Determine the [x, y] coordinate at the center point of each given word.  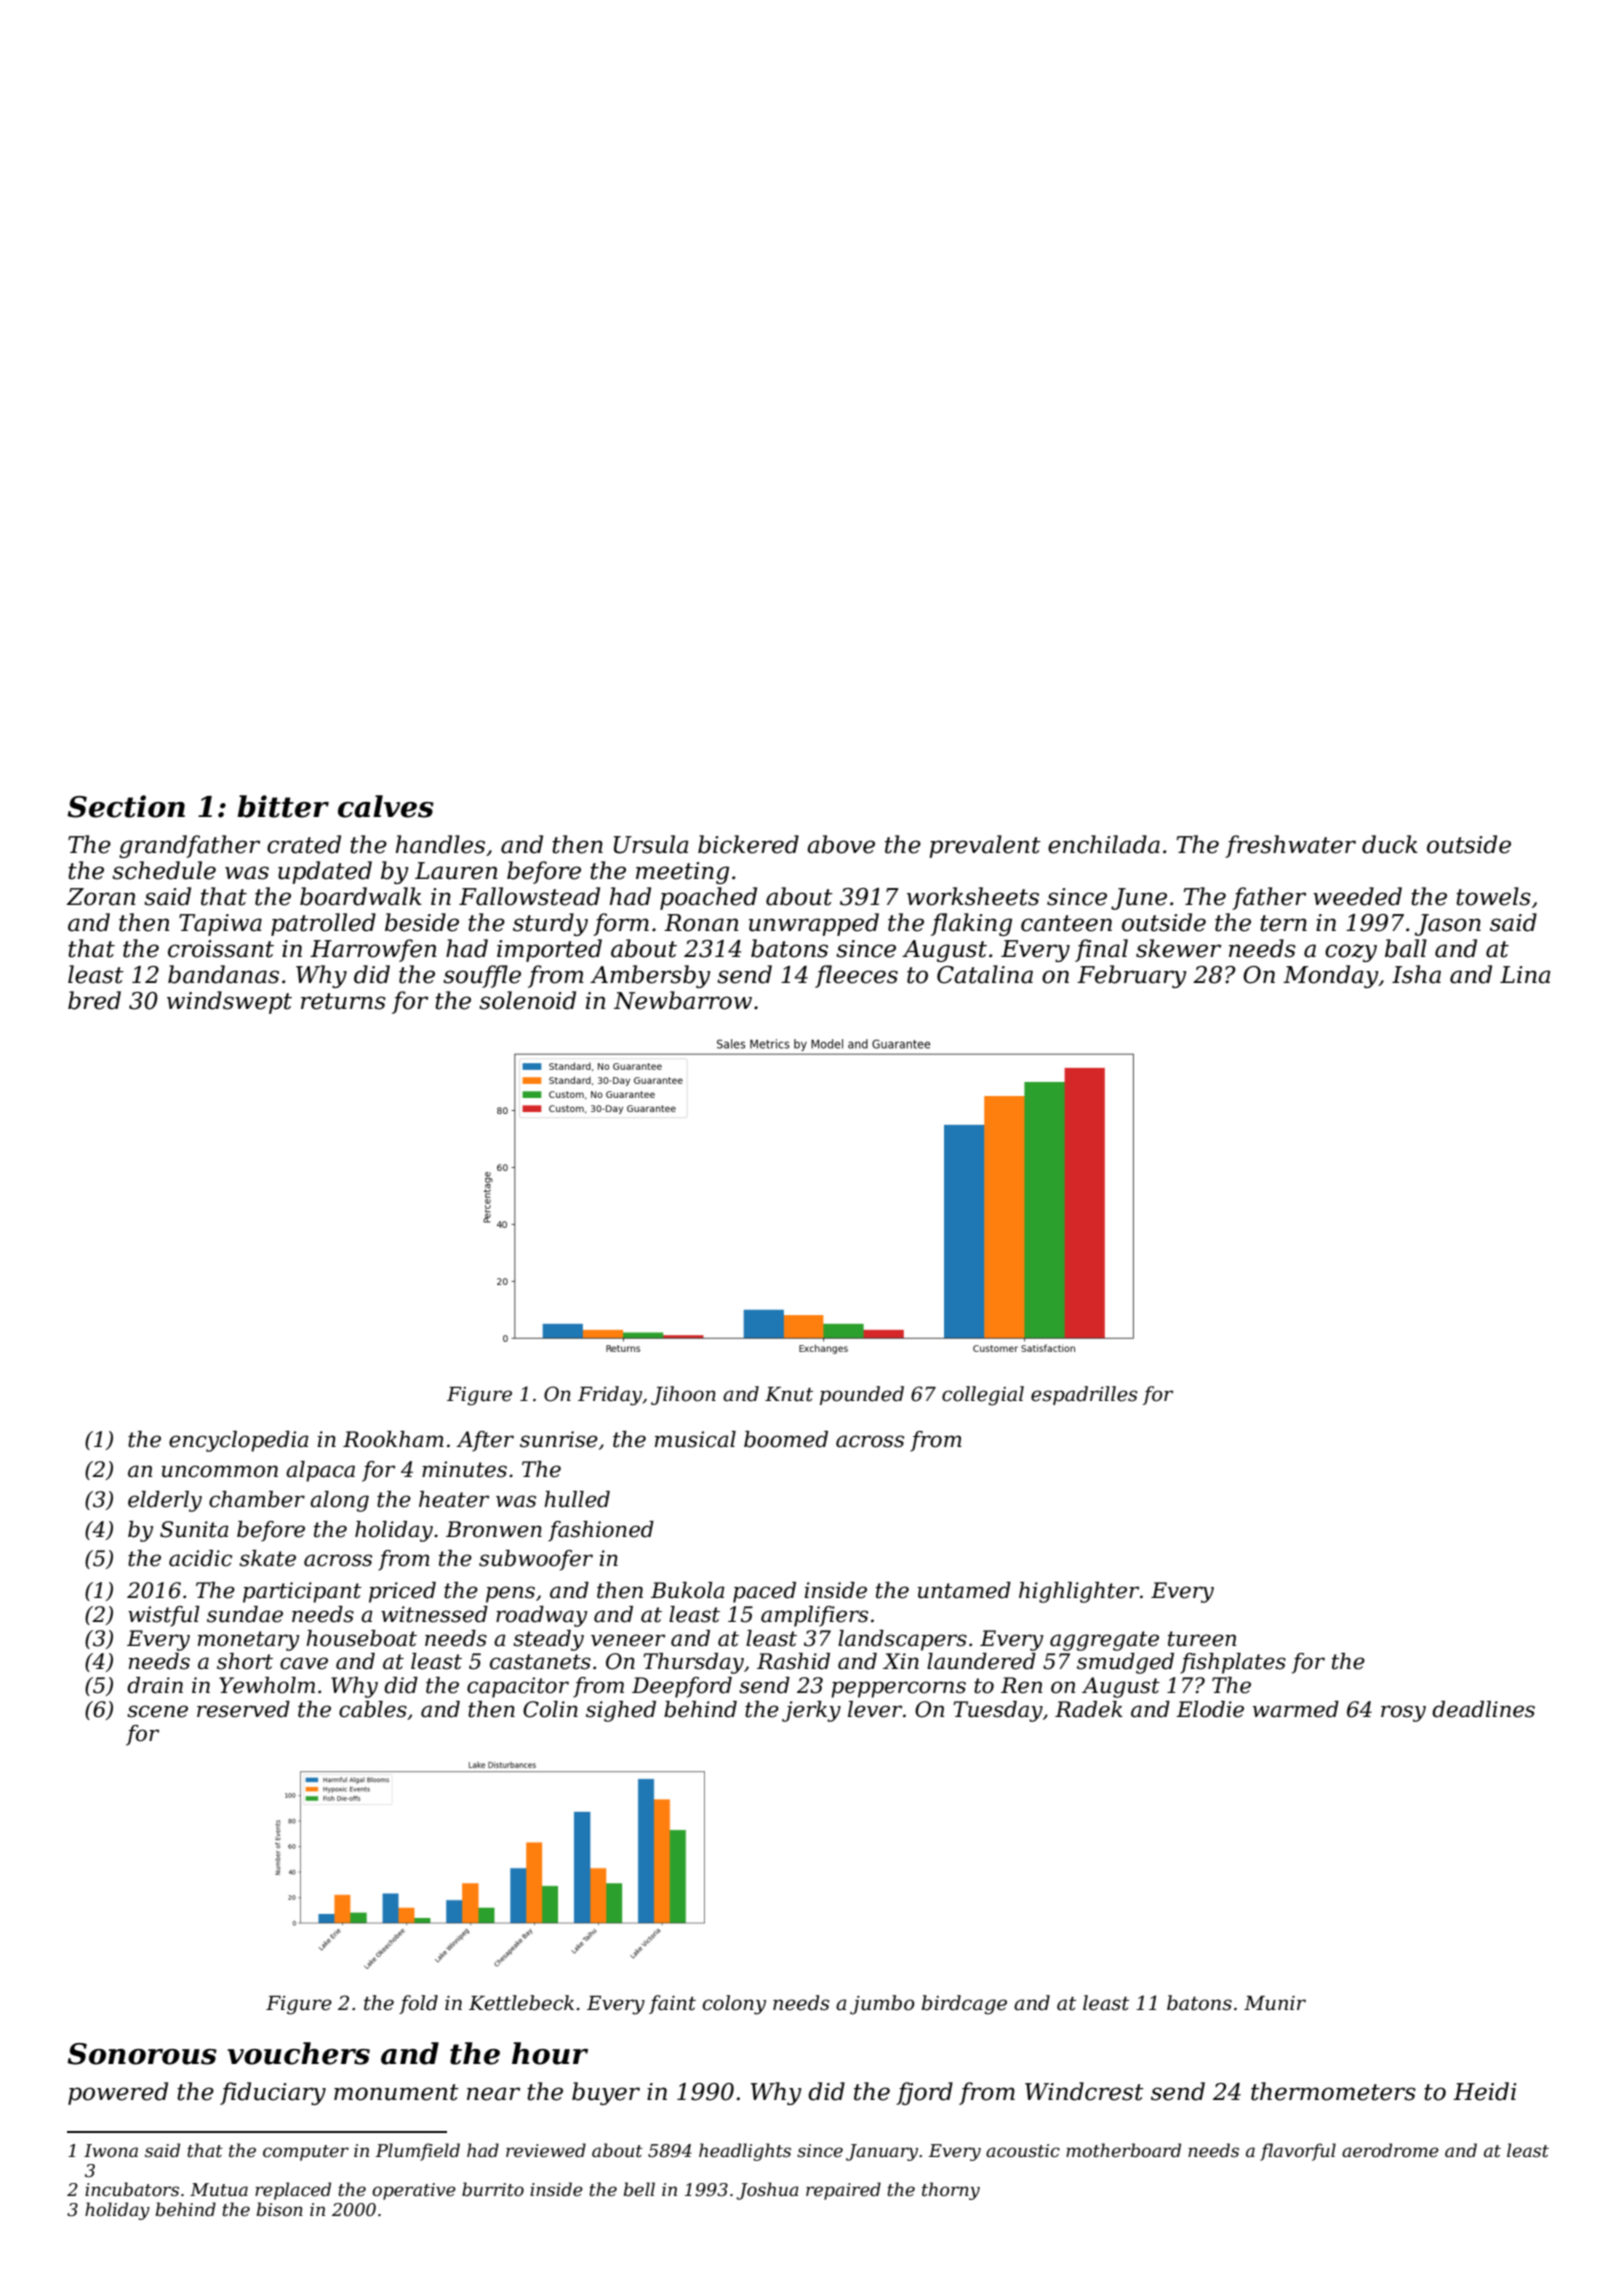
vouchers [298, 2053]
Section [126, 806]
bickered [748, 844]
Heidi [1484, 2091]
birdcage [964, 2005]
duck [1390, 844]
